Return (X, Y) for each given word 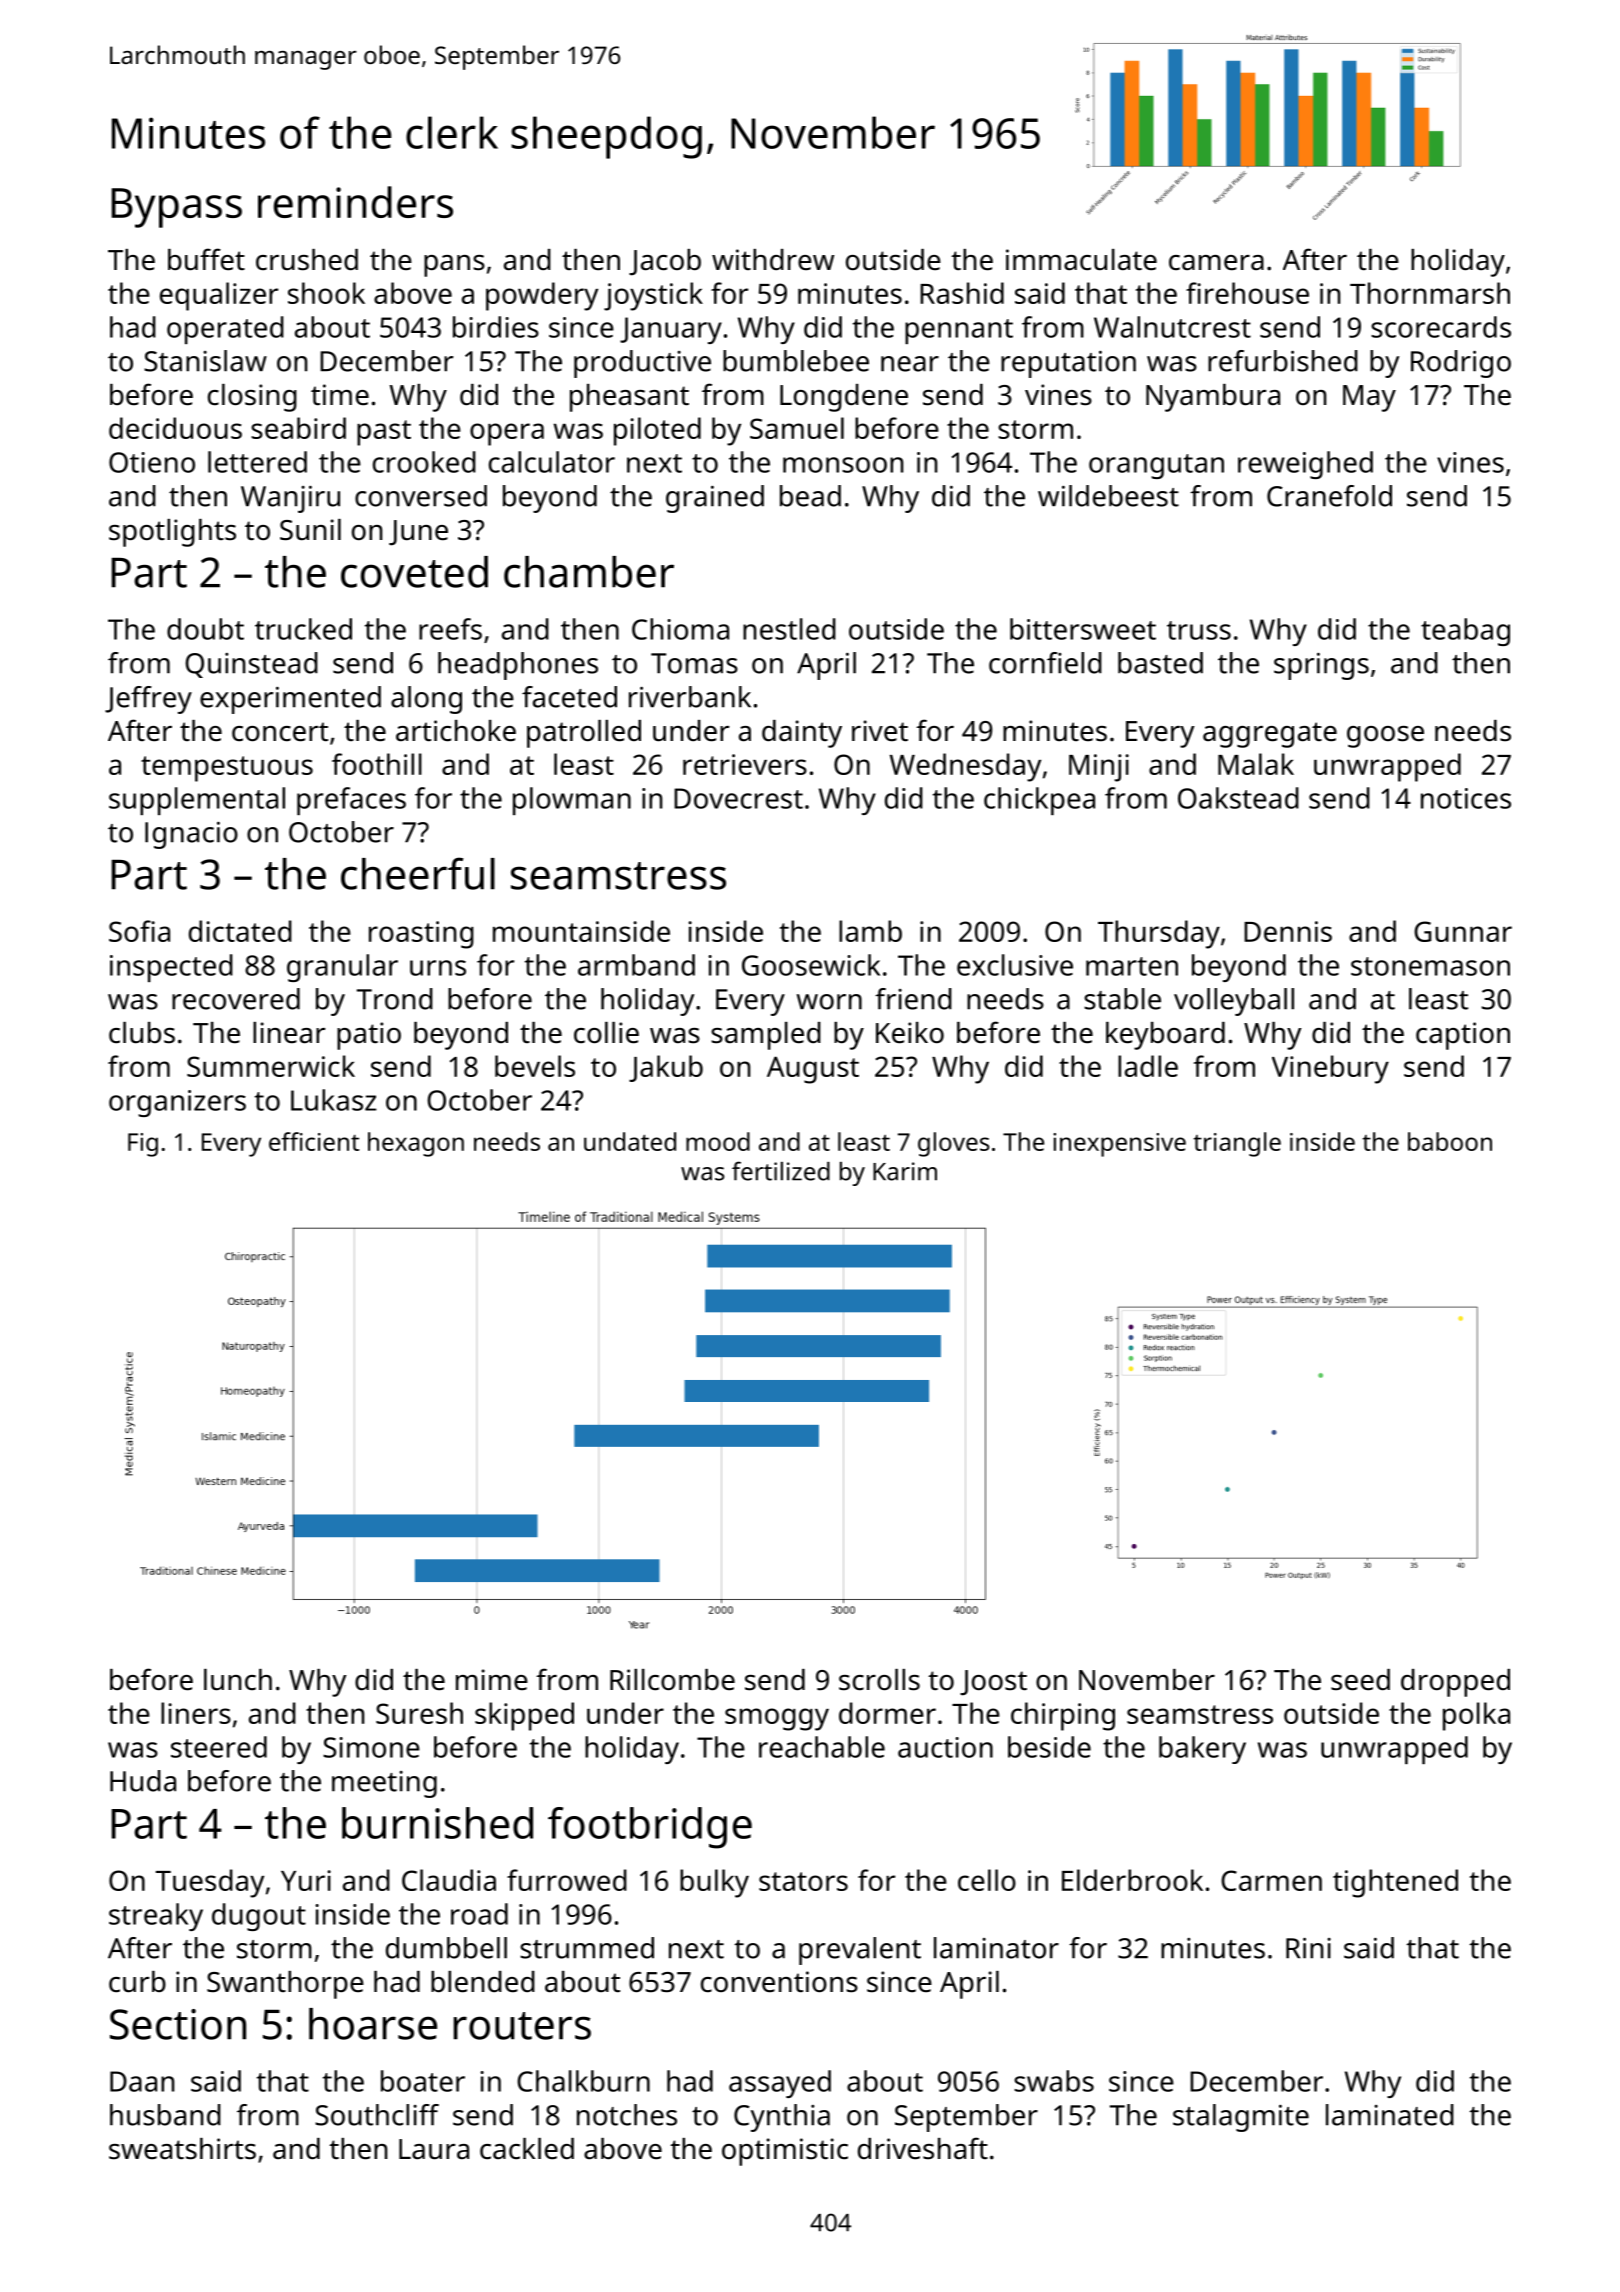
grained (715, 499)
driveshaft (923, 2148)
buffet (206, 259)
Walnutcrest (1172, 327)
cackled (527, 2149)
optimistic (785, 2152)
